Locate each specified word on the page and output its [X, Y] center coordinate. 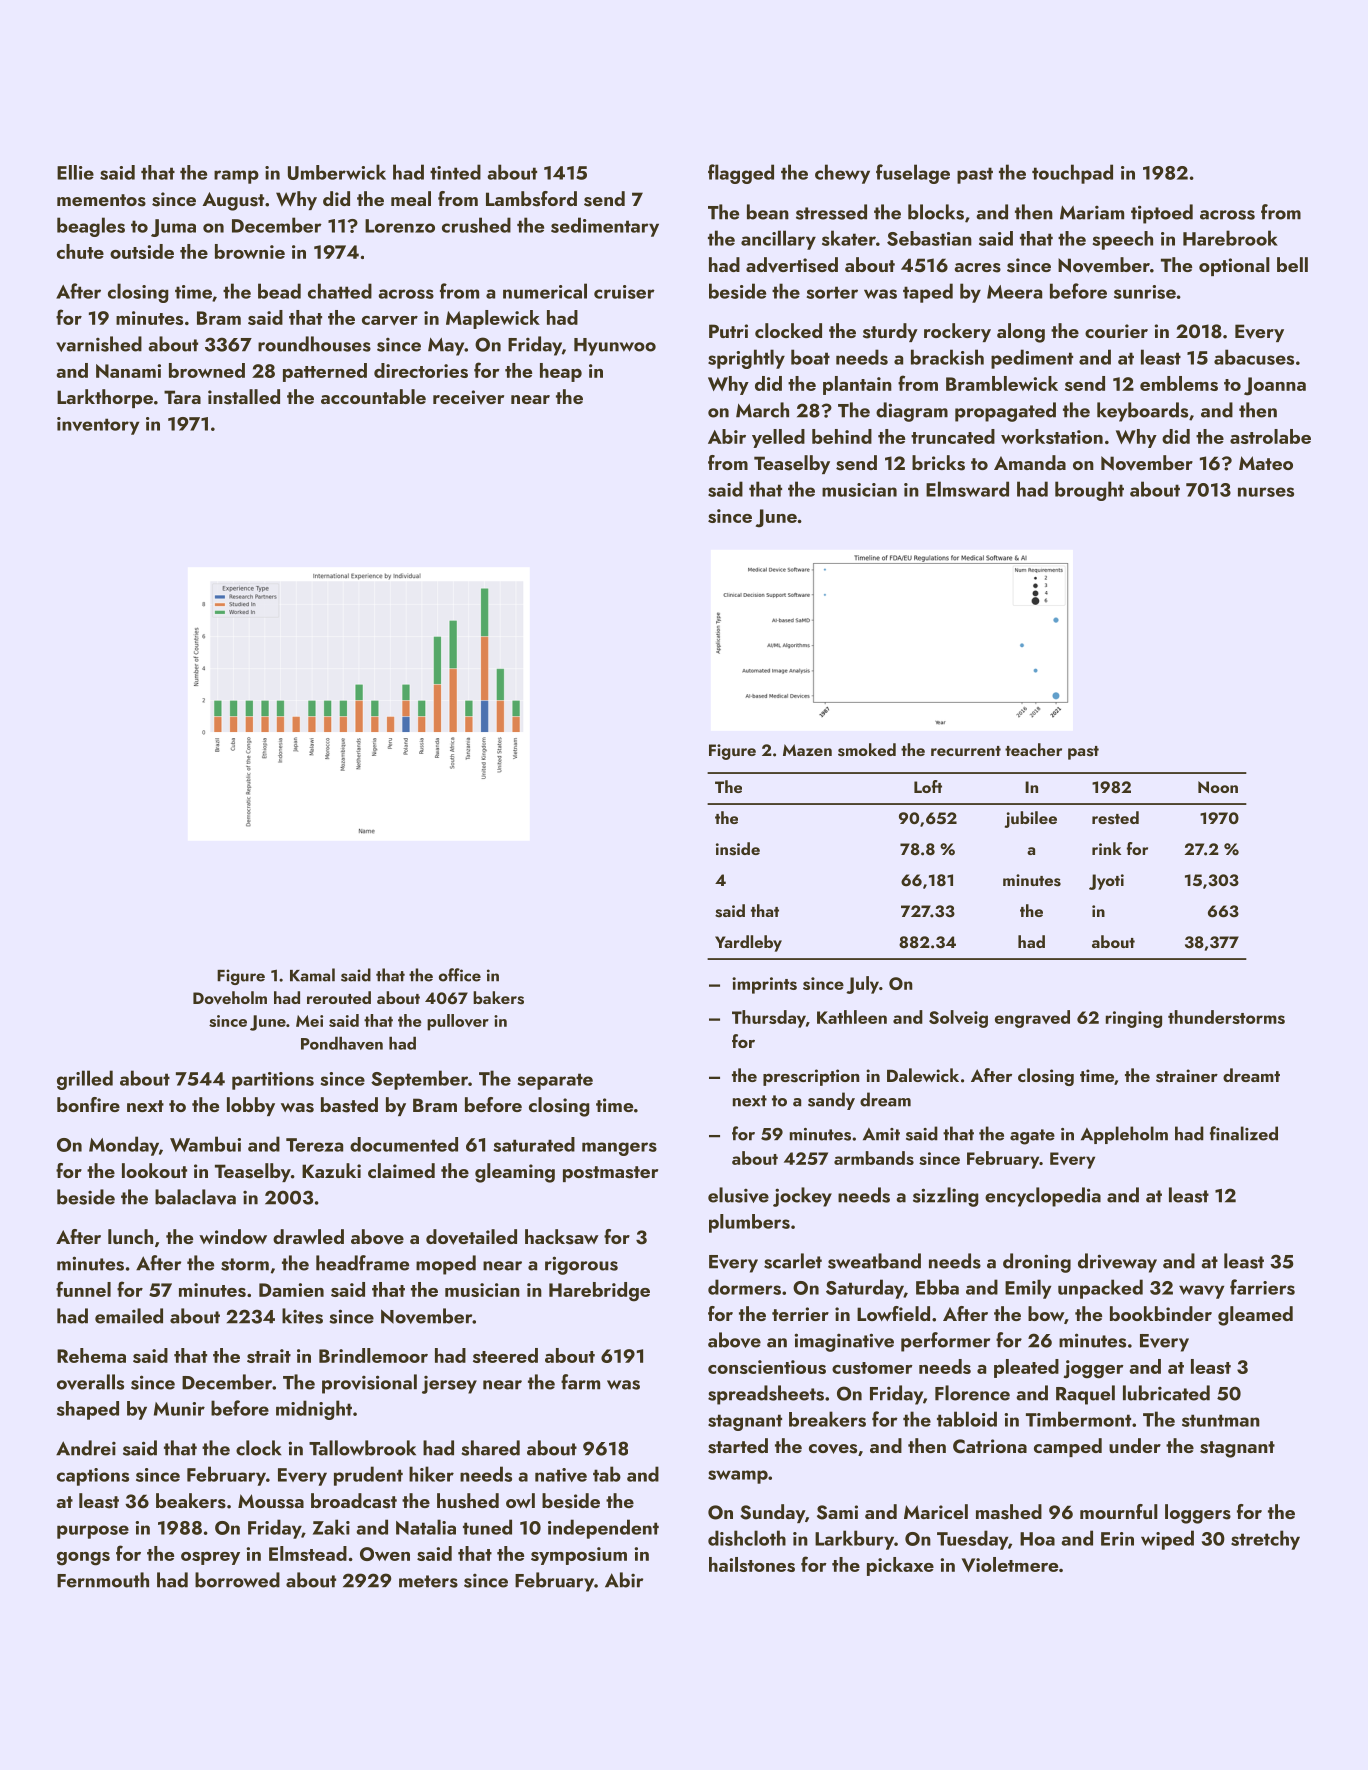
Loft [928, 786]
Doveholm [230, 998]
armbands [874, 1158]
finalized [1244, 1133]
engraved [1032, 1019]
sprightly [746, 359]
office [460, 975]
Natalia [426, 1527]
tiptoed [1162, 214]
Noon [1218, 787]
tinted [455, 172]
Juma [173, 228]
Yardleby [748, 943]
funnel [83, 1289]
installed [244, 397]
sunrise [1145, 292]
